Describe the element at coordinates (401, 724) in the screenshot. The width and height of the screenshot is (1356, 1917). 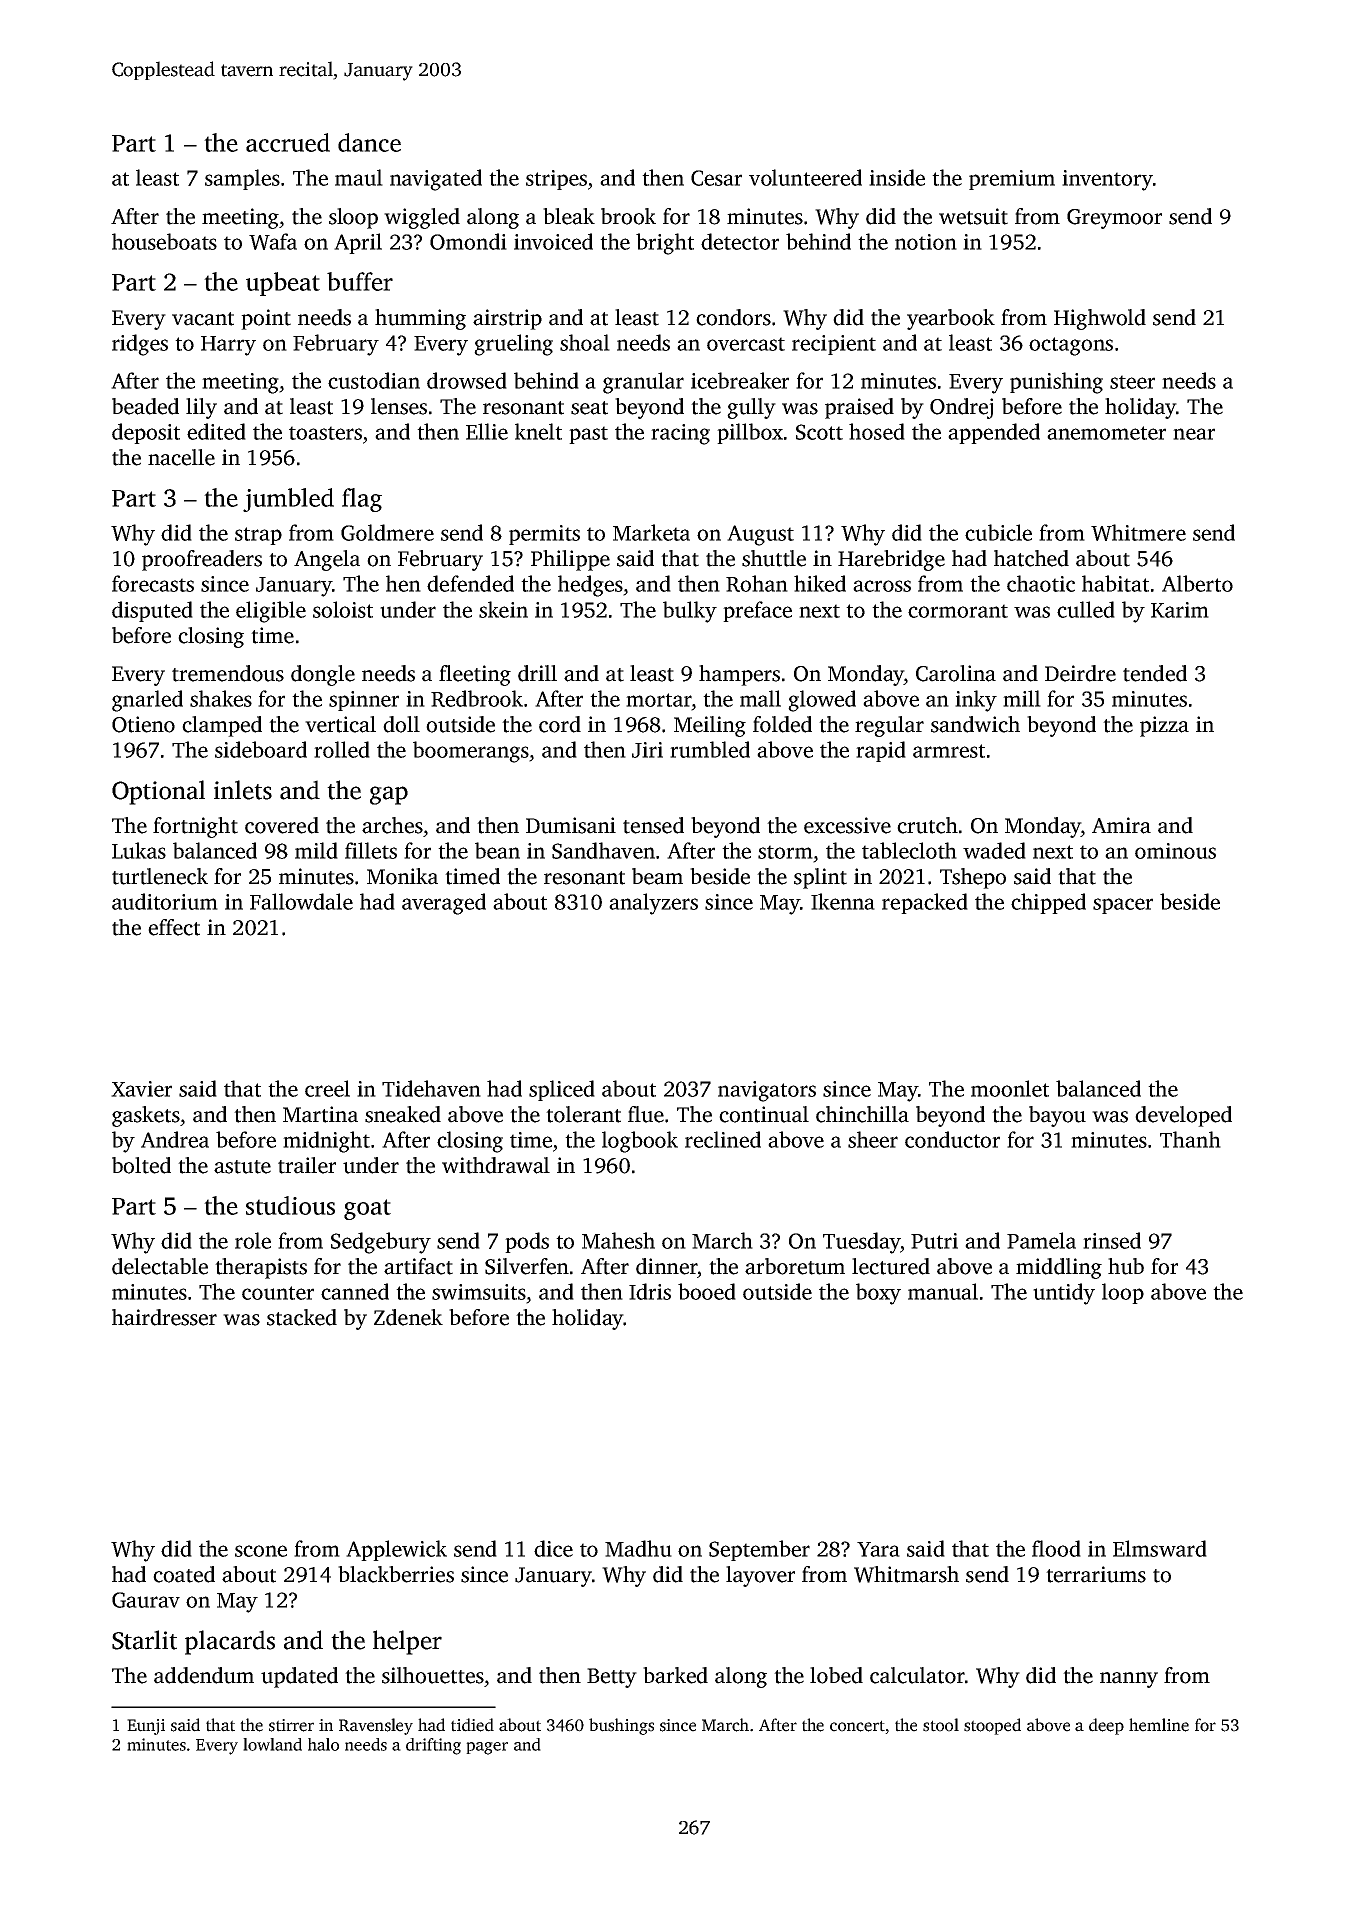
I see `doll` at that location.
